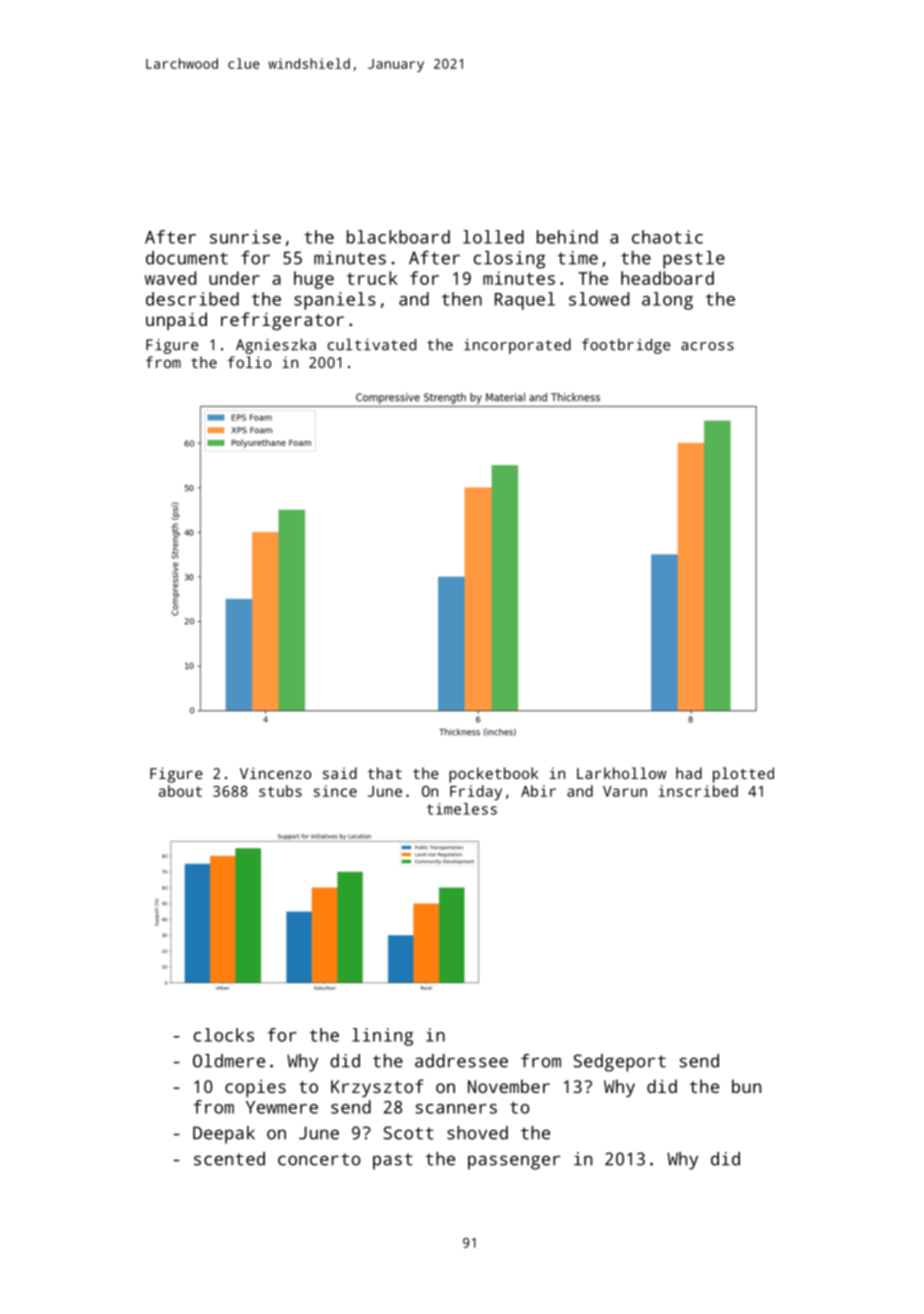 The image size is (924, 1314). Describe the element at coordinates (249, 362) in the screenshot. I see `folio` at that location.
